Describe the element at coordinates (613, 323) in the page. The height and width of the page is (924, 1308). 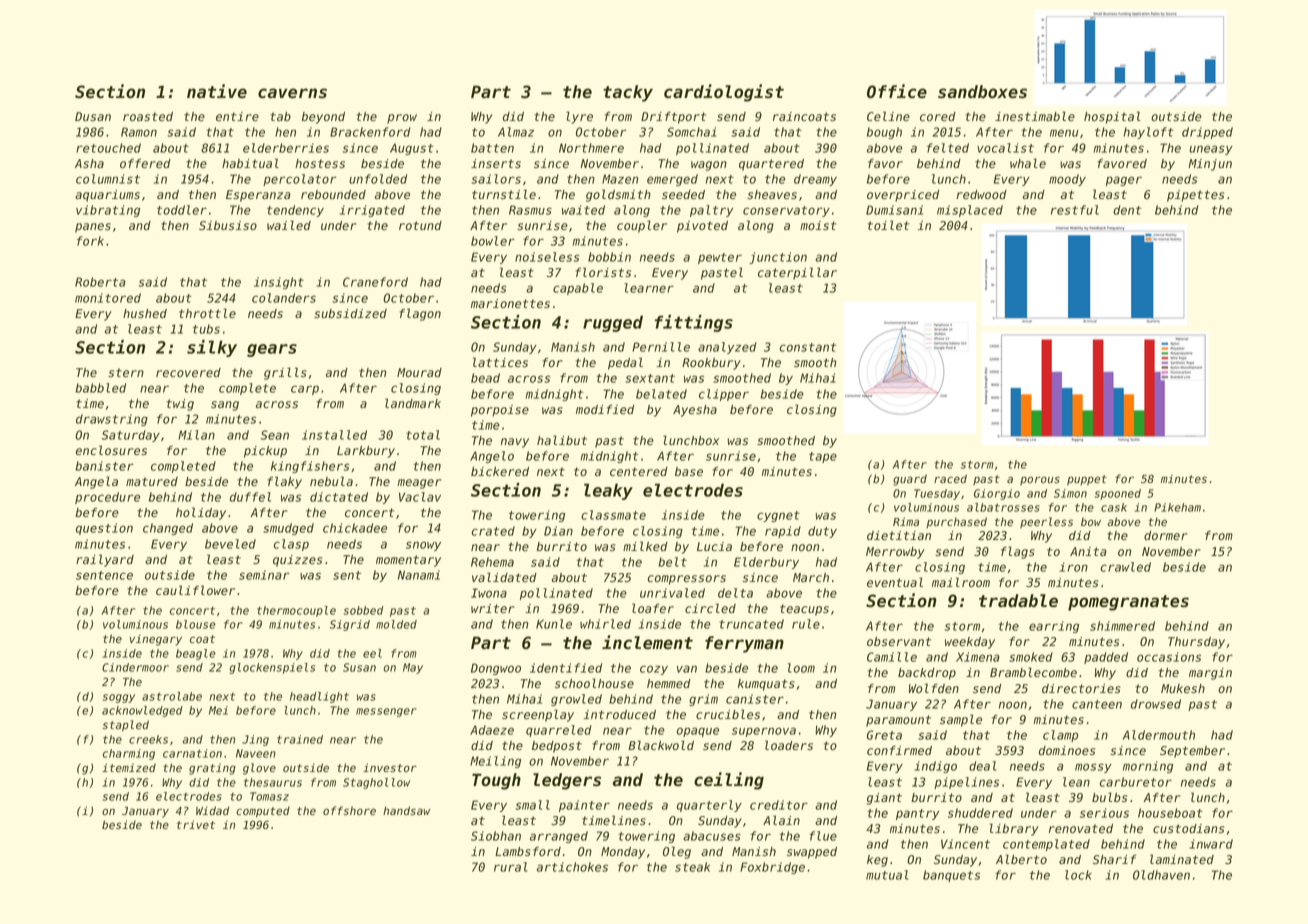
I see `rugged` at that location.
